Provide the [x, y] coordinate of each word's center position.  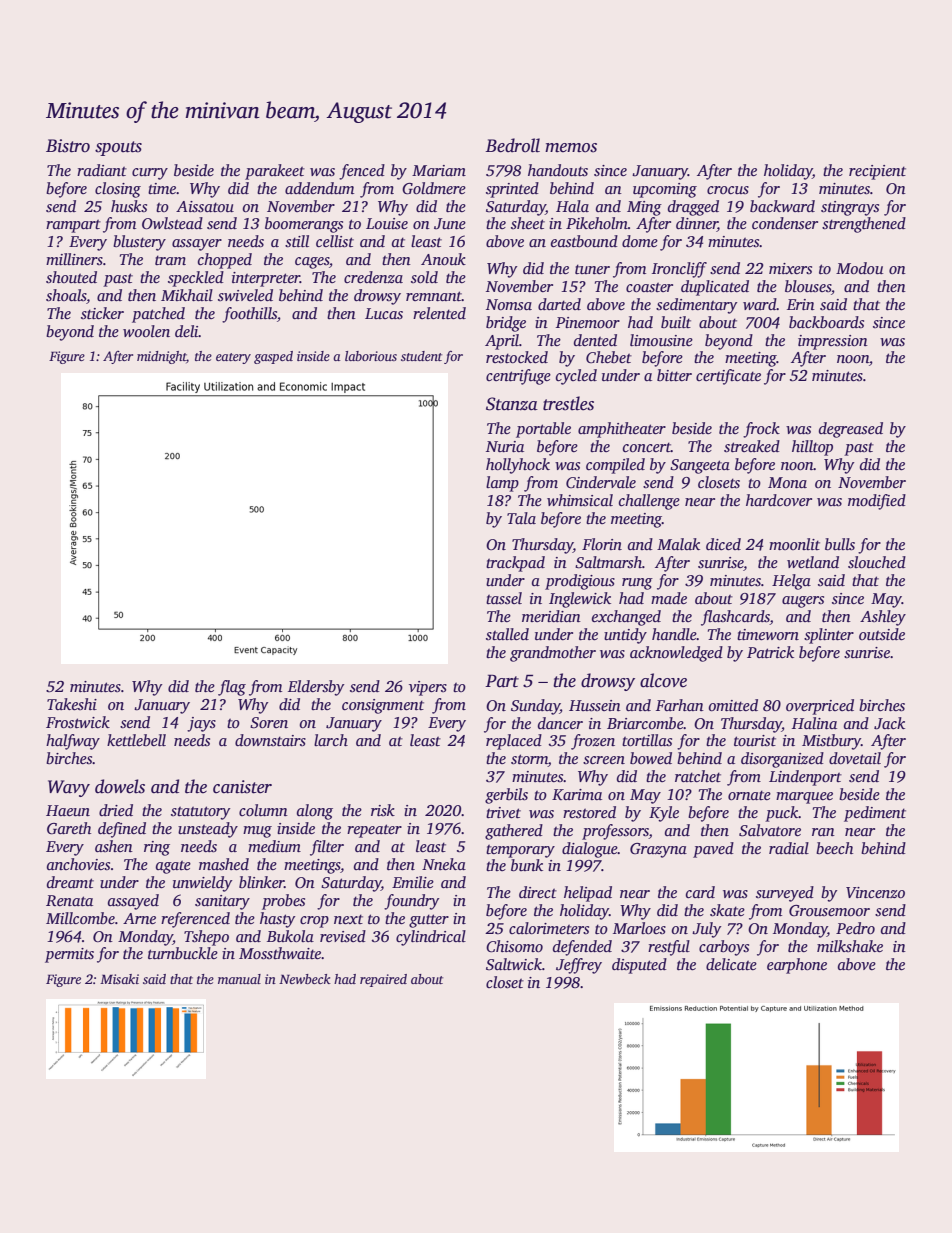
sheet [528, 223]
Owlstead [172, 223]
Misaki [119, 979]
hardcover [779, 500]
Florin [602, 544]
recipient [877, 172]
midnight [162, 357]
